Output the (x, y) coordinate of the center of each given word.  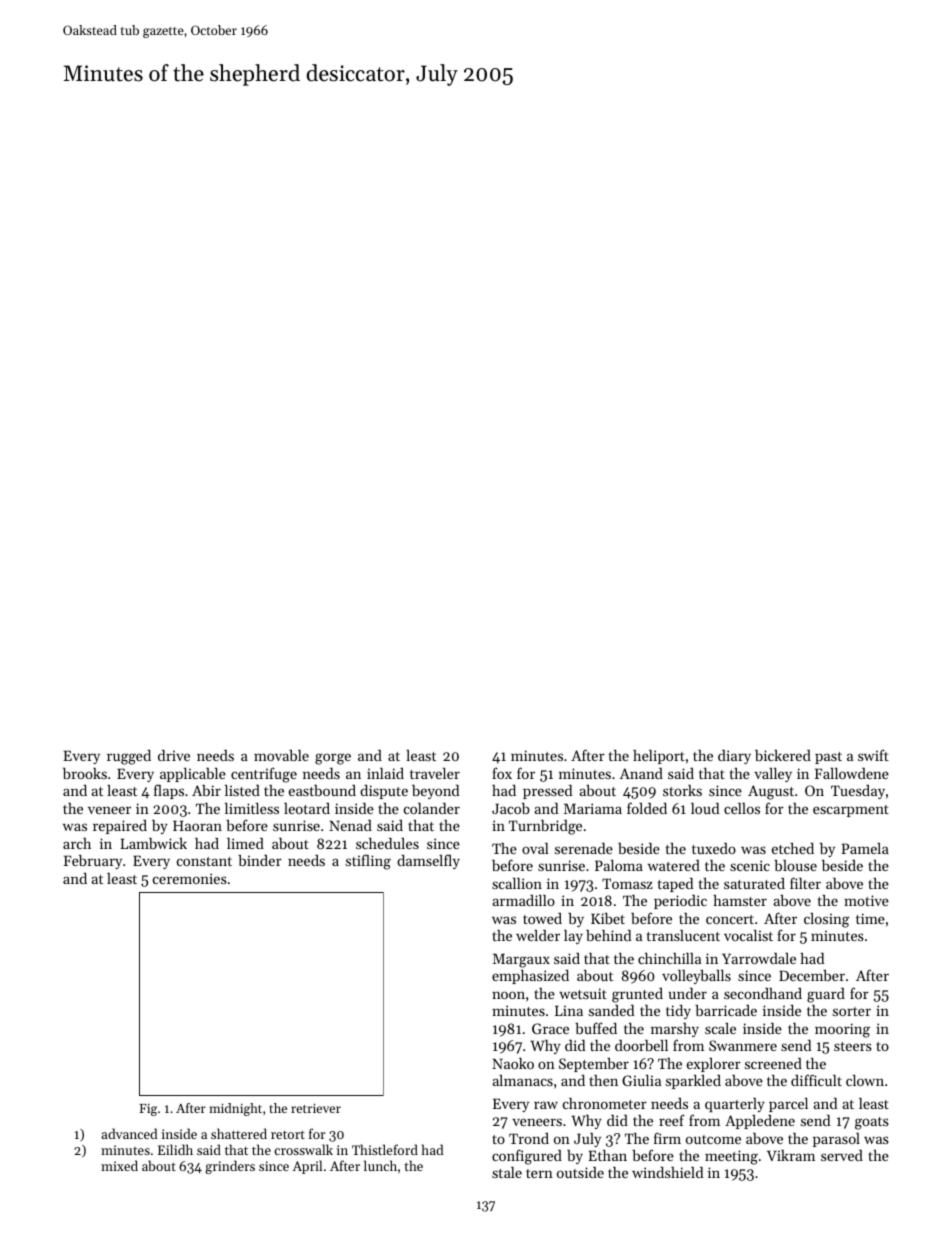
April (307, 1167)
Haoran (197, 825)
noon (508, 995)
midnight (235, 1109)
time (870, 918)
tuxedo (714, 848)
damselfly (428, 861)
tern (539, 1173)
